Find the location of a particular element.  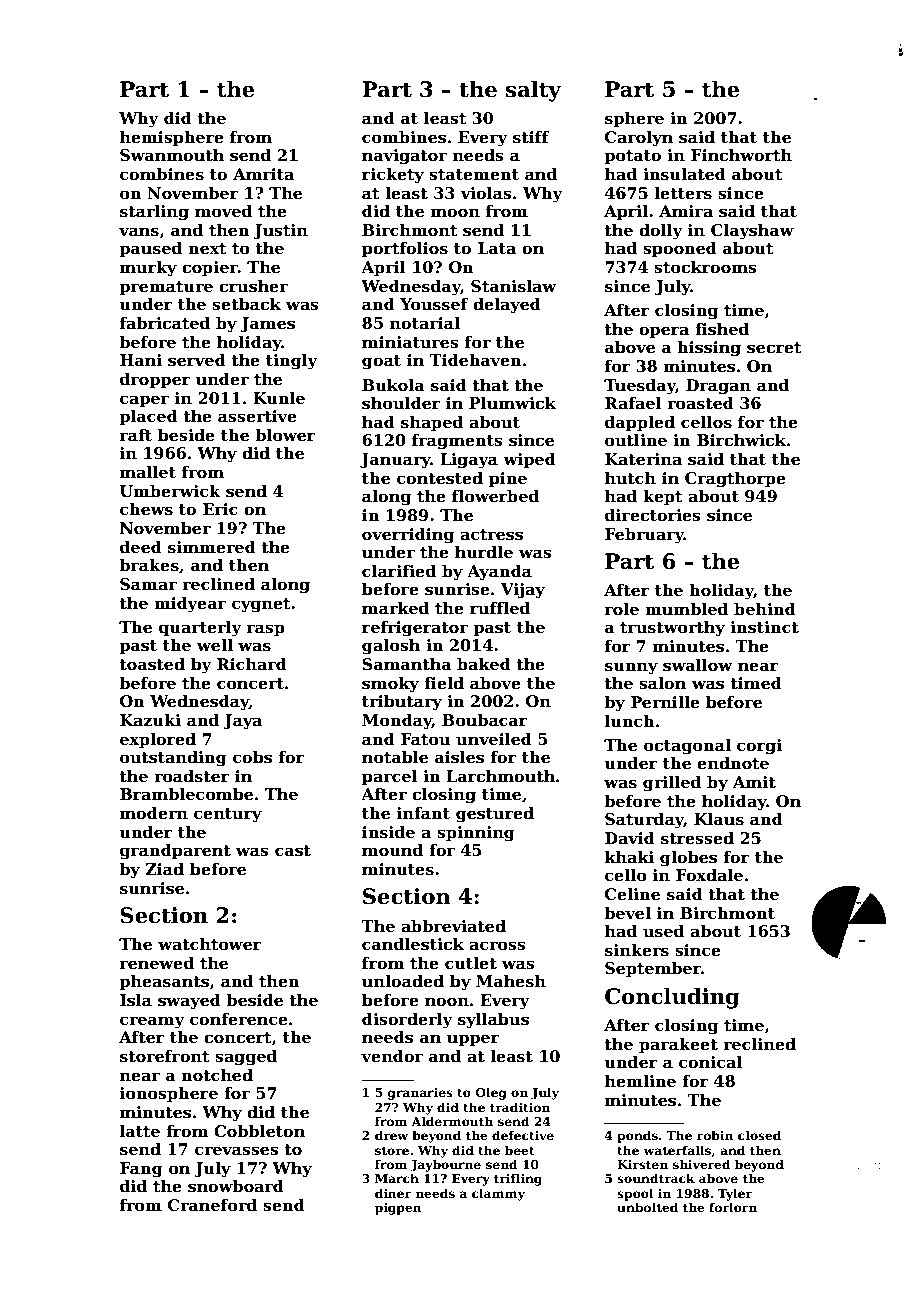

renewed is located at coordinates (157, 963).
